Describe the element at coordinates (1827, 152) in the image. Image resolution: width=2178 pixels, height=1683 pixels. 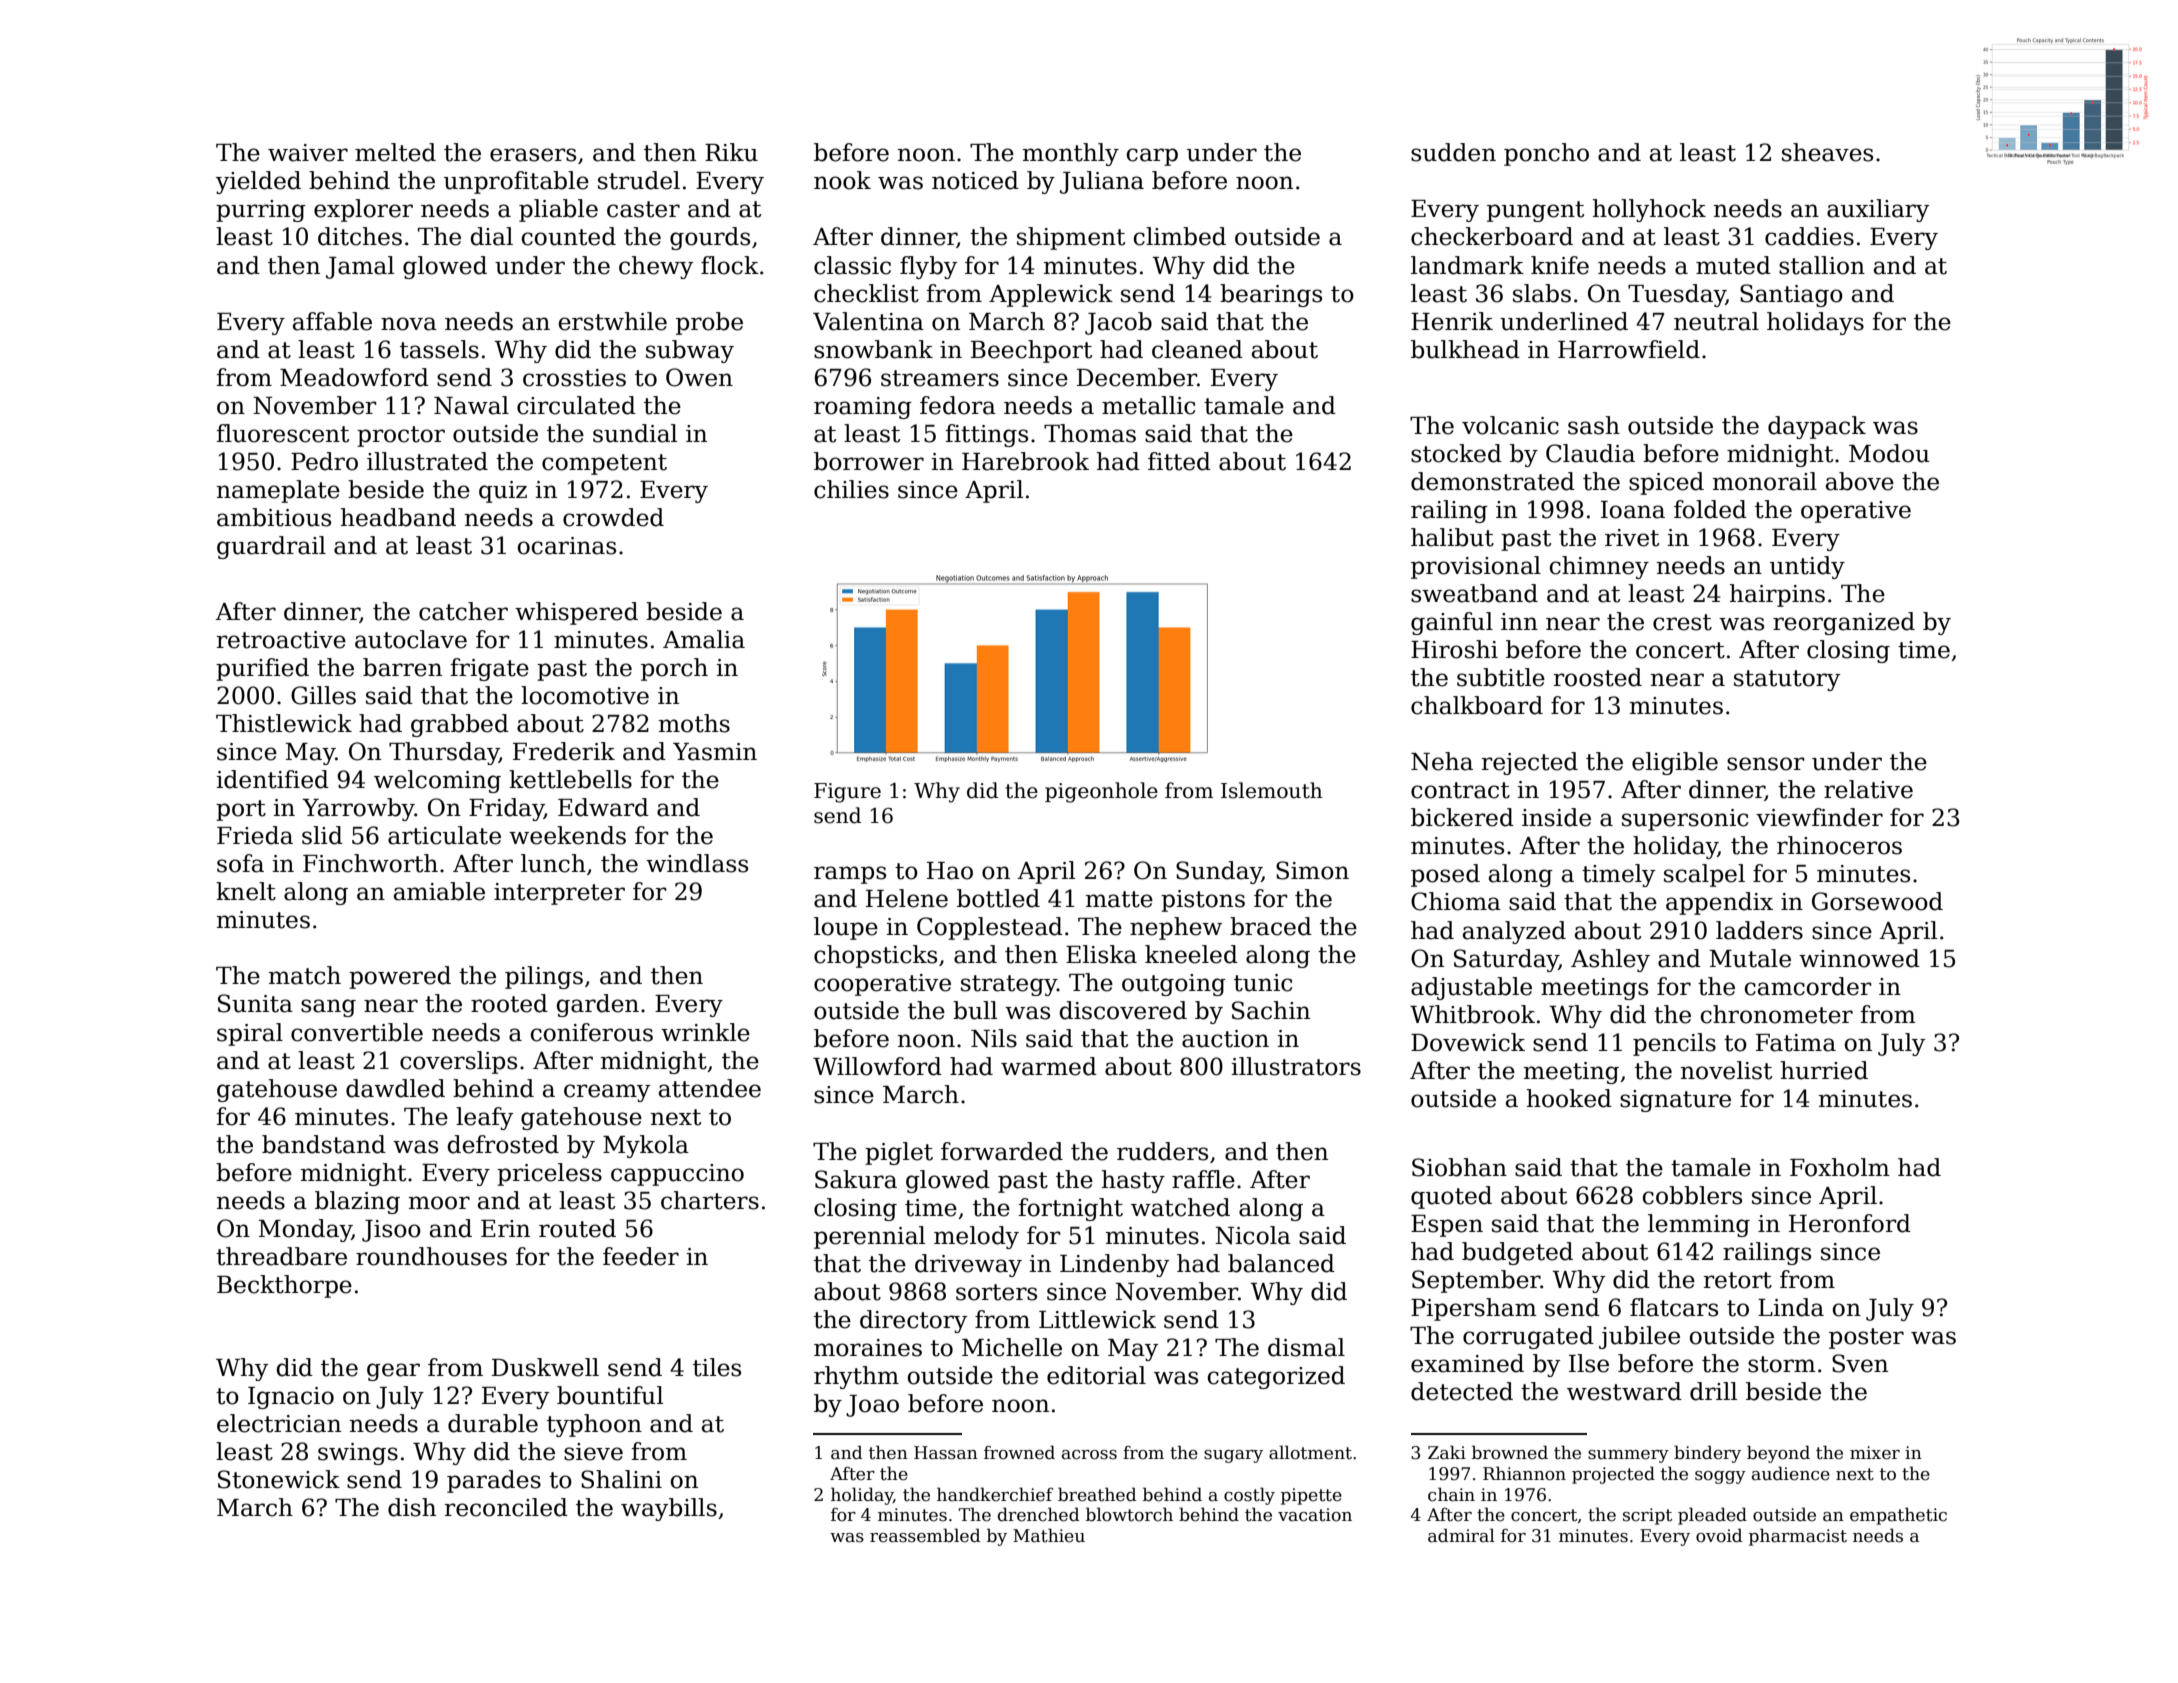
I see `sheaves` at that location.
